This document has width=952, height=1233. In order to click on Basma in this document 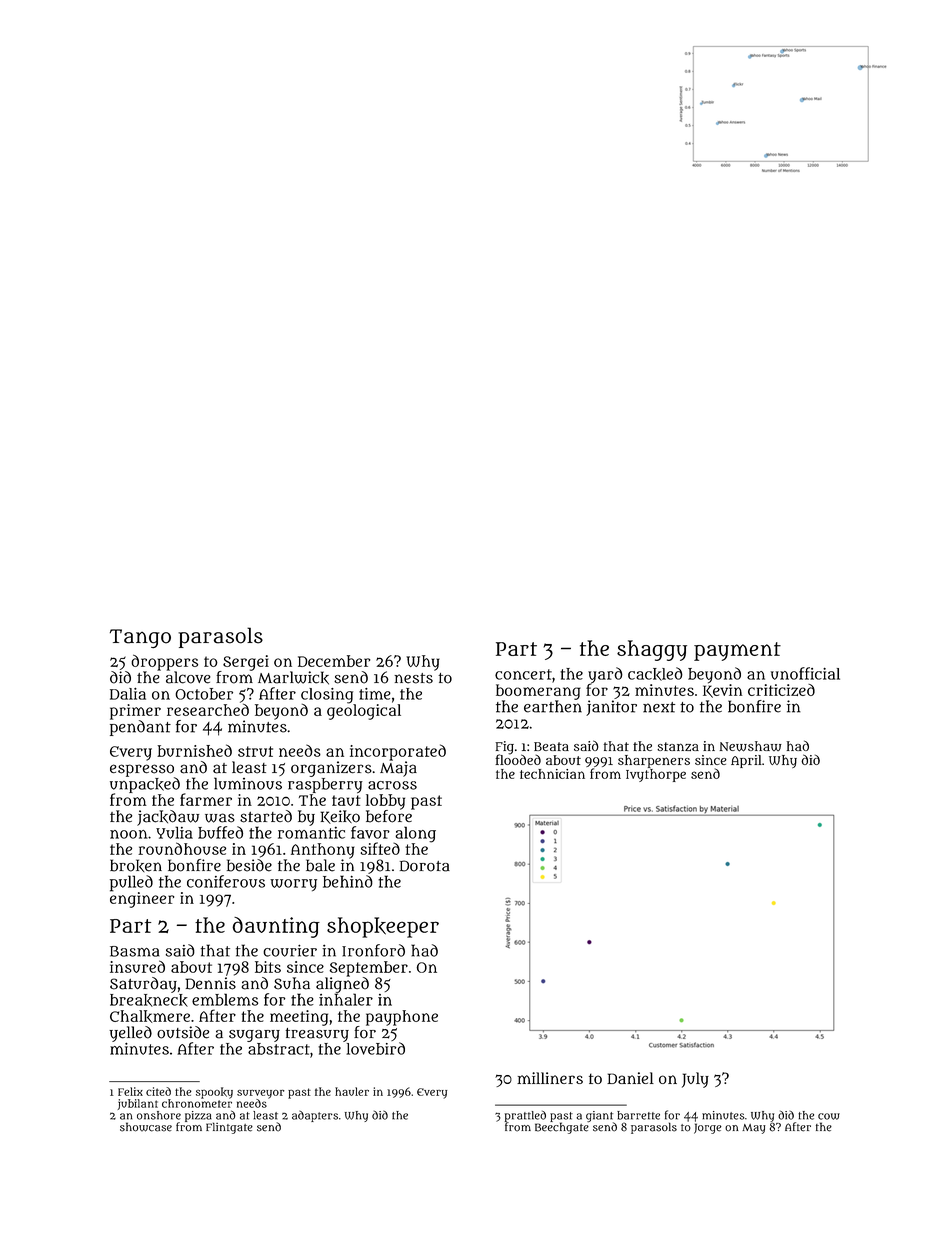, I will do `click(134, 951)`.
